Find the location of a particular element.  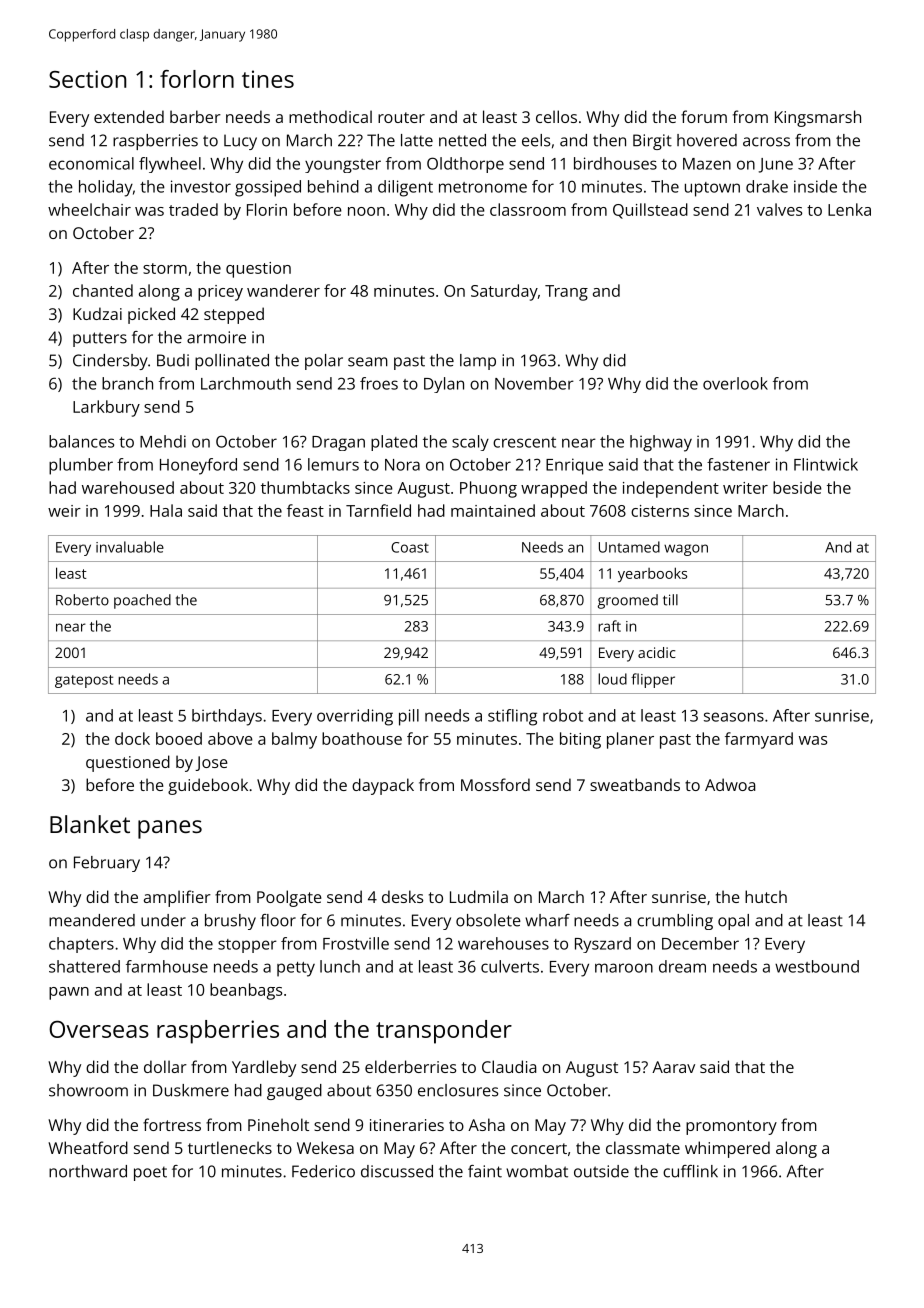

stopper is located at coordinates (247, 946).
